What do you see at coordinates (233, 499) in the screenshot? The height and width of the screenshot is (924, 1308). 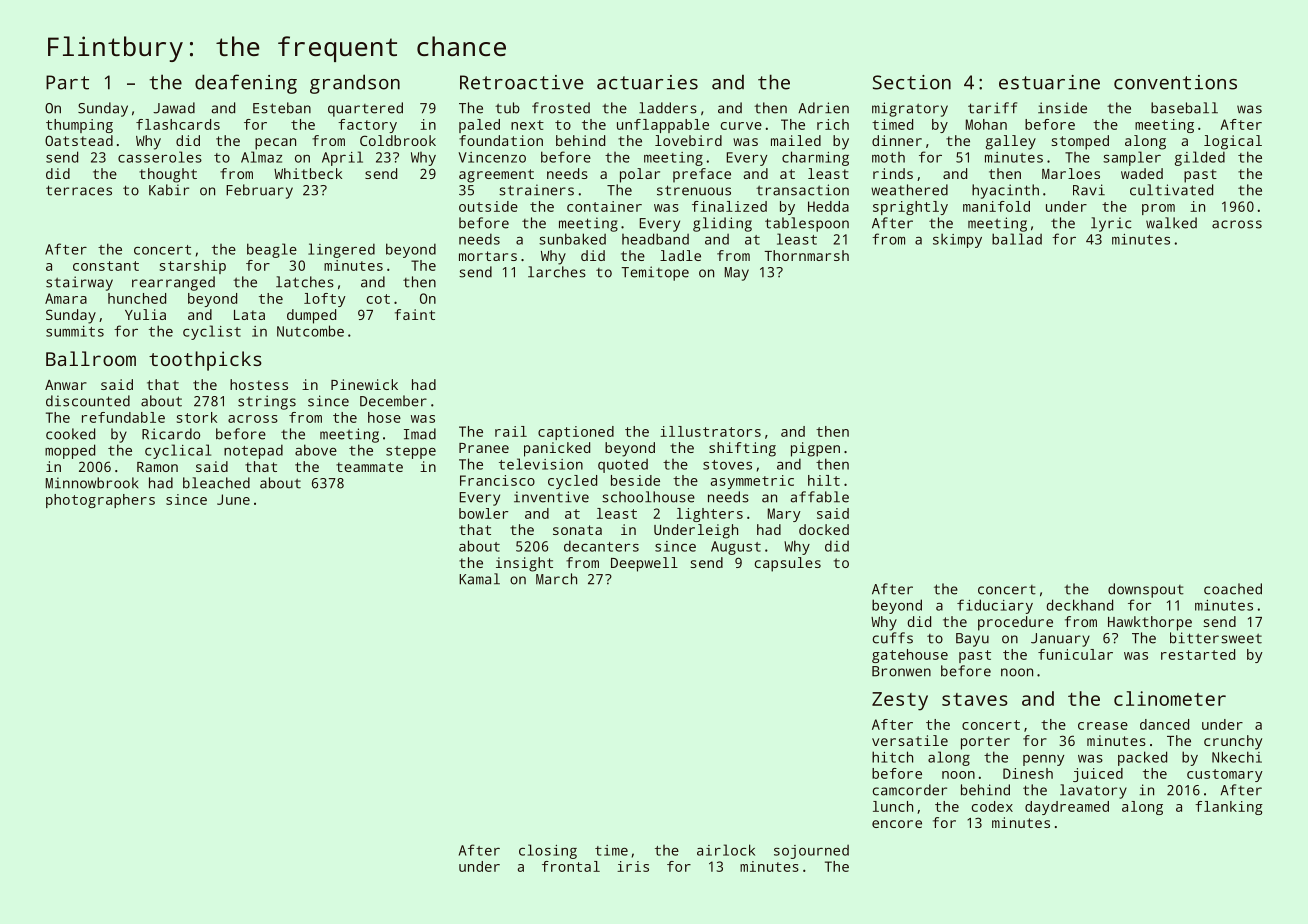 I see `June` at bounding box center [233, 499].
